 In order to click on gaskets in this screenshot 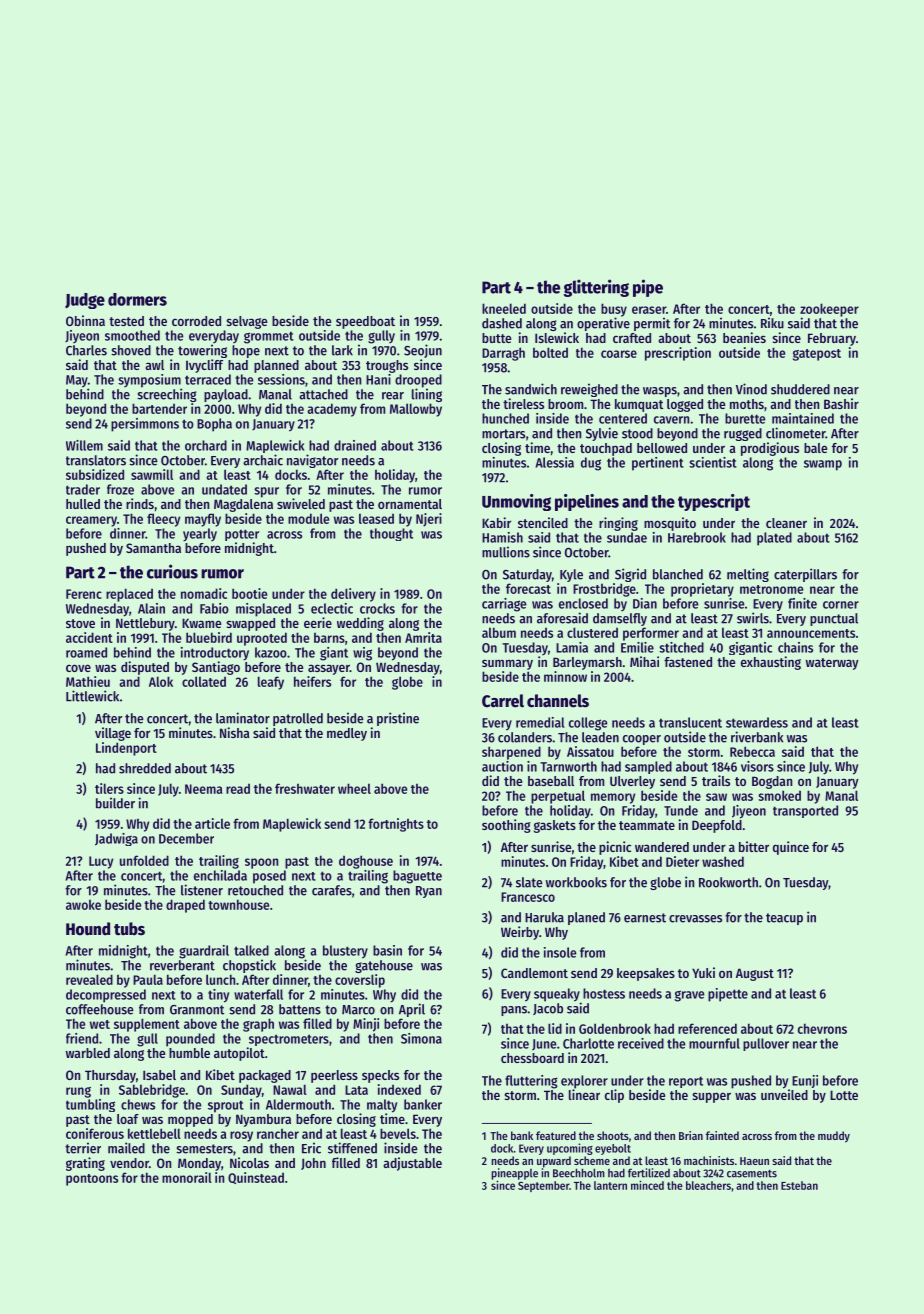, I will do `click(555, 826)`.
